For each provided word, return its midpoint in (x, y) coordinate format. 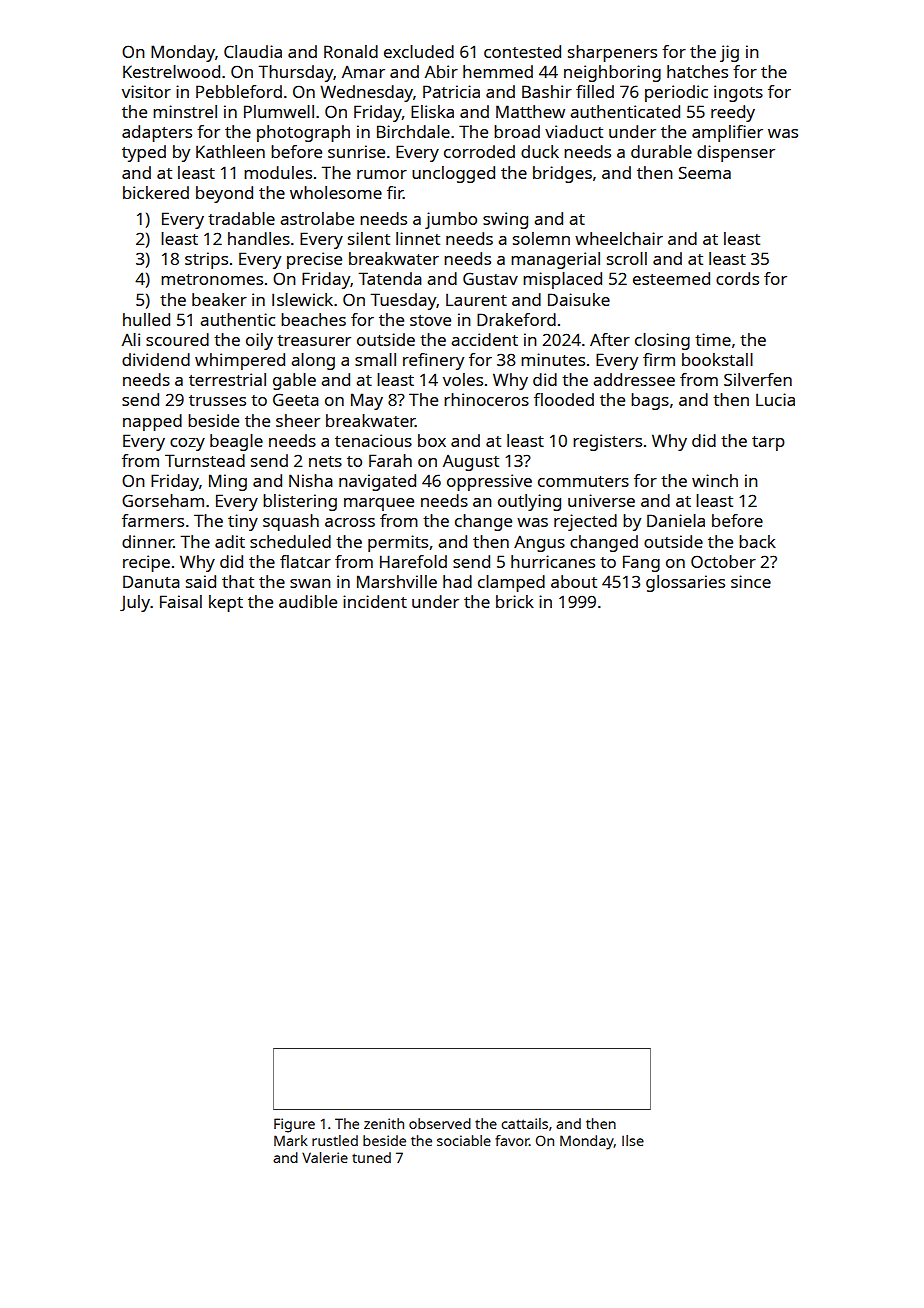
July (135, 603)
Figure (294, 1125)
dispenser (736, 153)
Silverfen (758, 379)
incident (375, 601)
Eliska (432, 111)
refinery (433, 361)
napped (152, 422)
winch (715, 480)
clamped (511, 583)
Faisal (181, 601)
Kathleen (230, 151)
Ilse (633, 1140)
